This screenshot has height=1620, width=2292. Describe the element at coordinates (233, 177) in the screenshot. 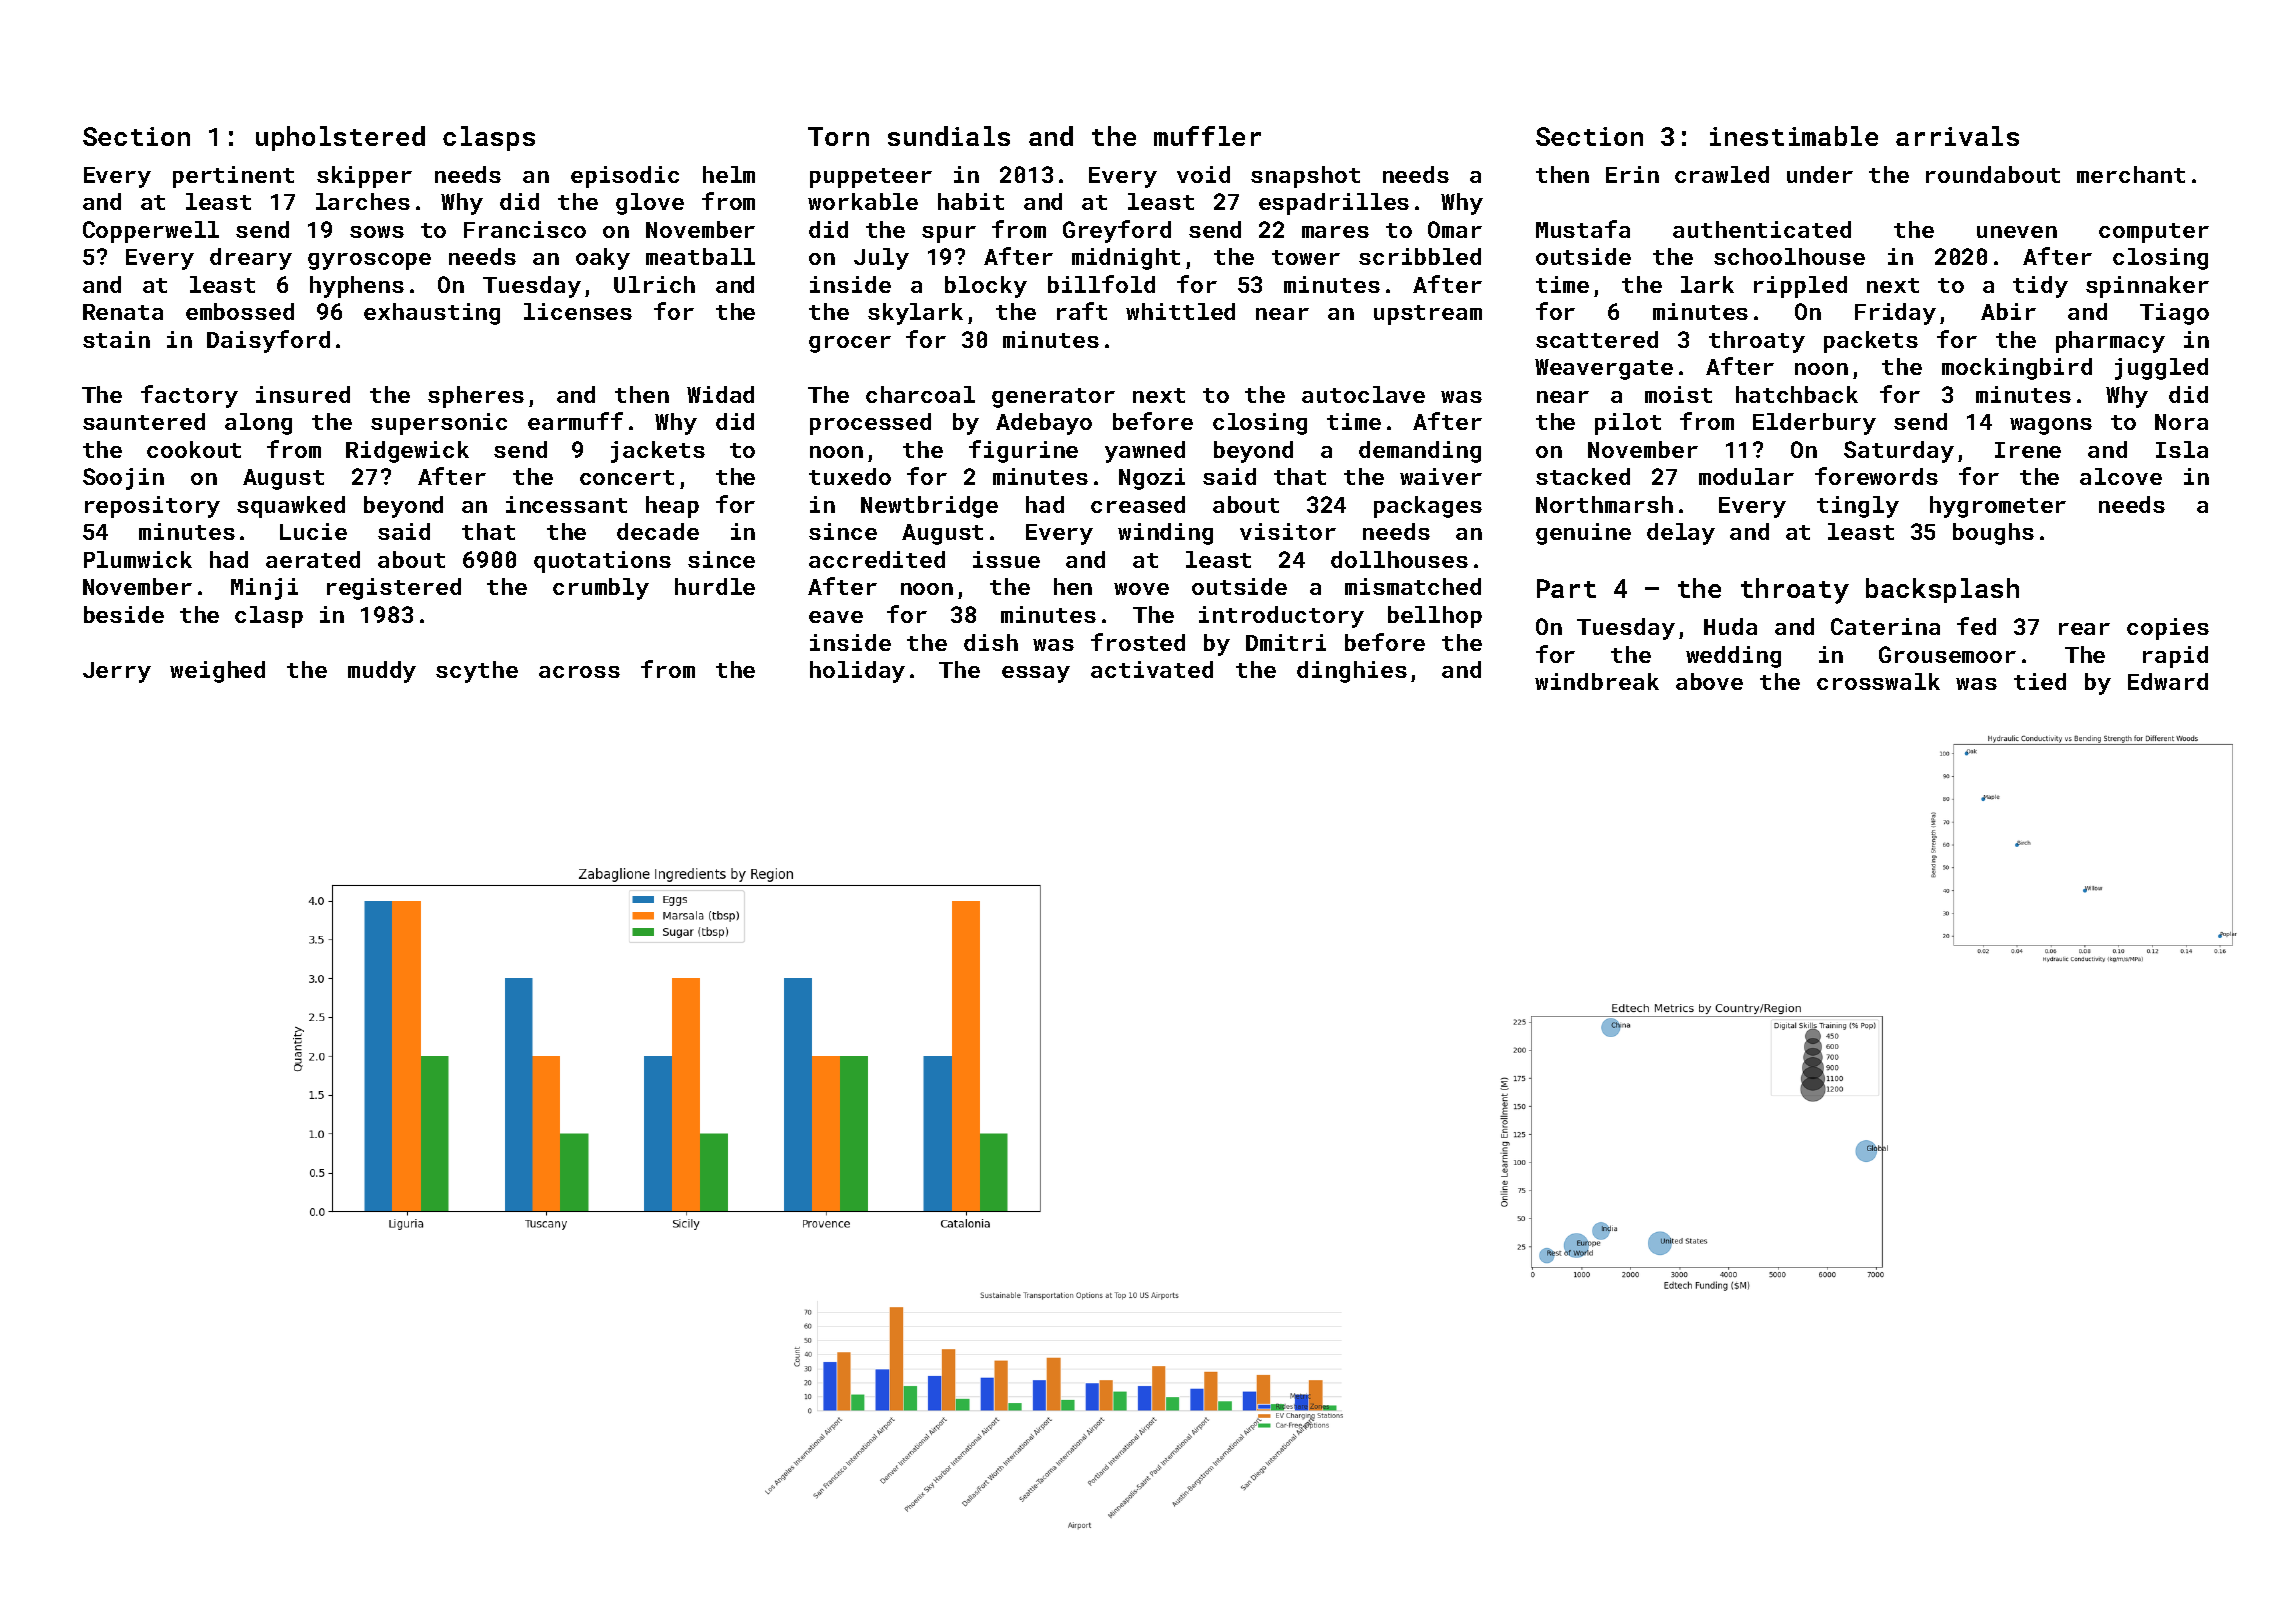

I see `pertinent` at that location.
